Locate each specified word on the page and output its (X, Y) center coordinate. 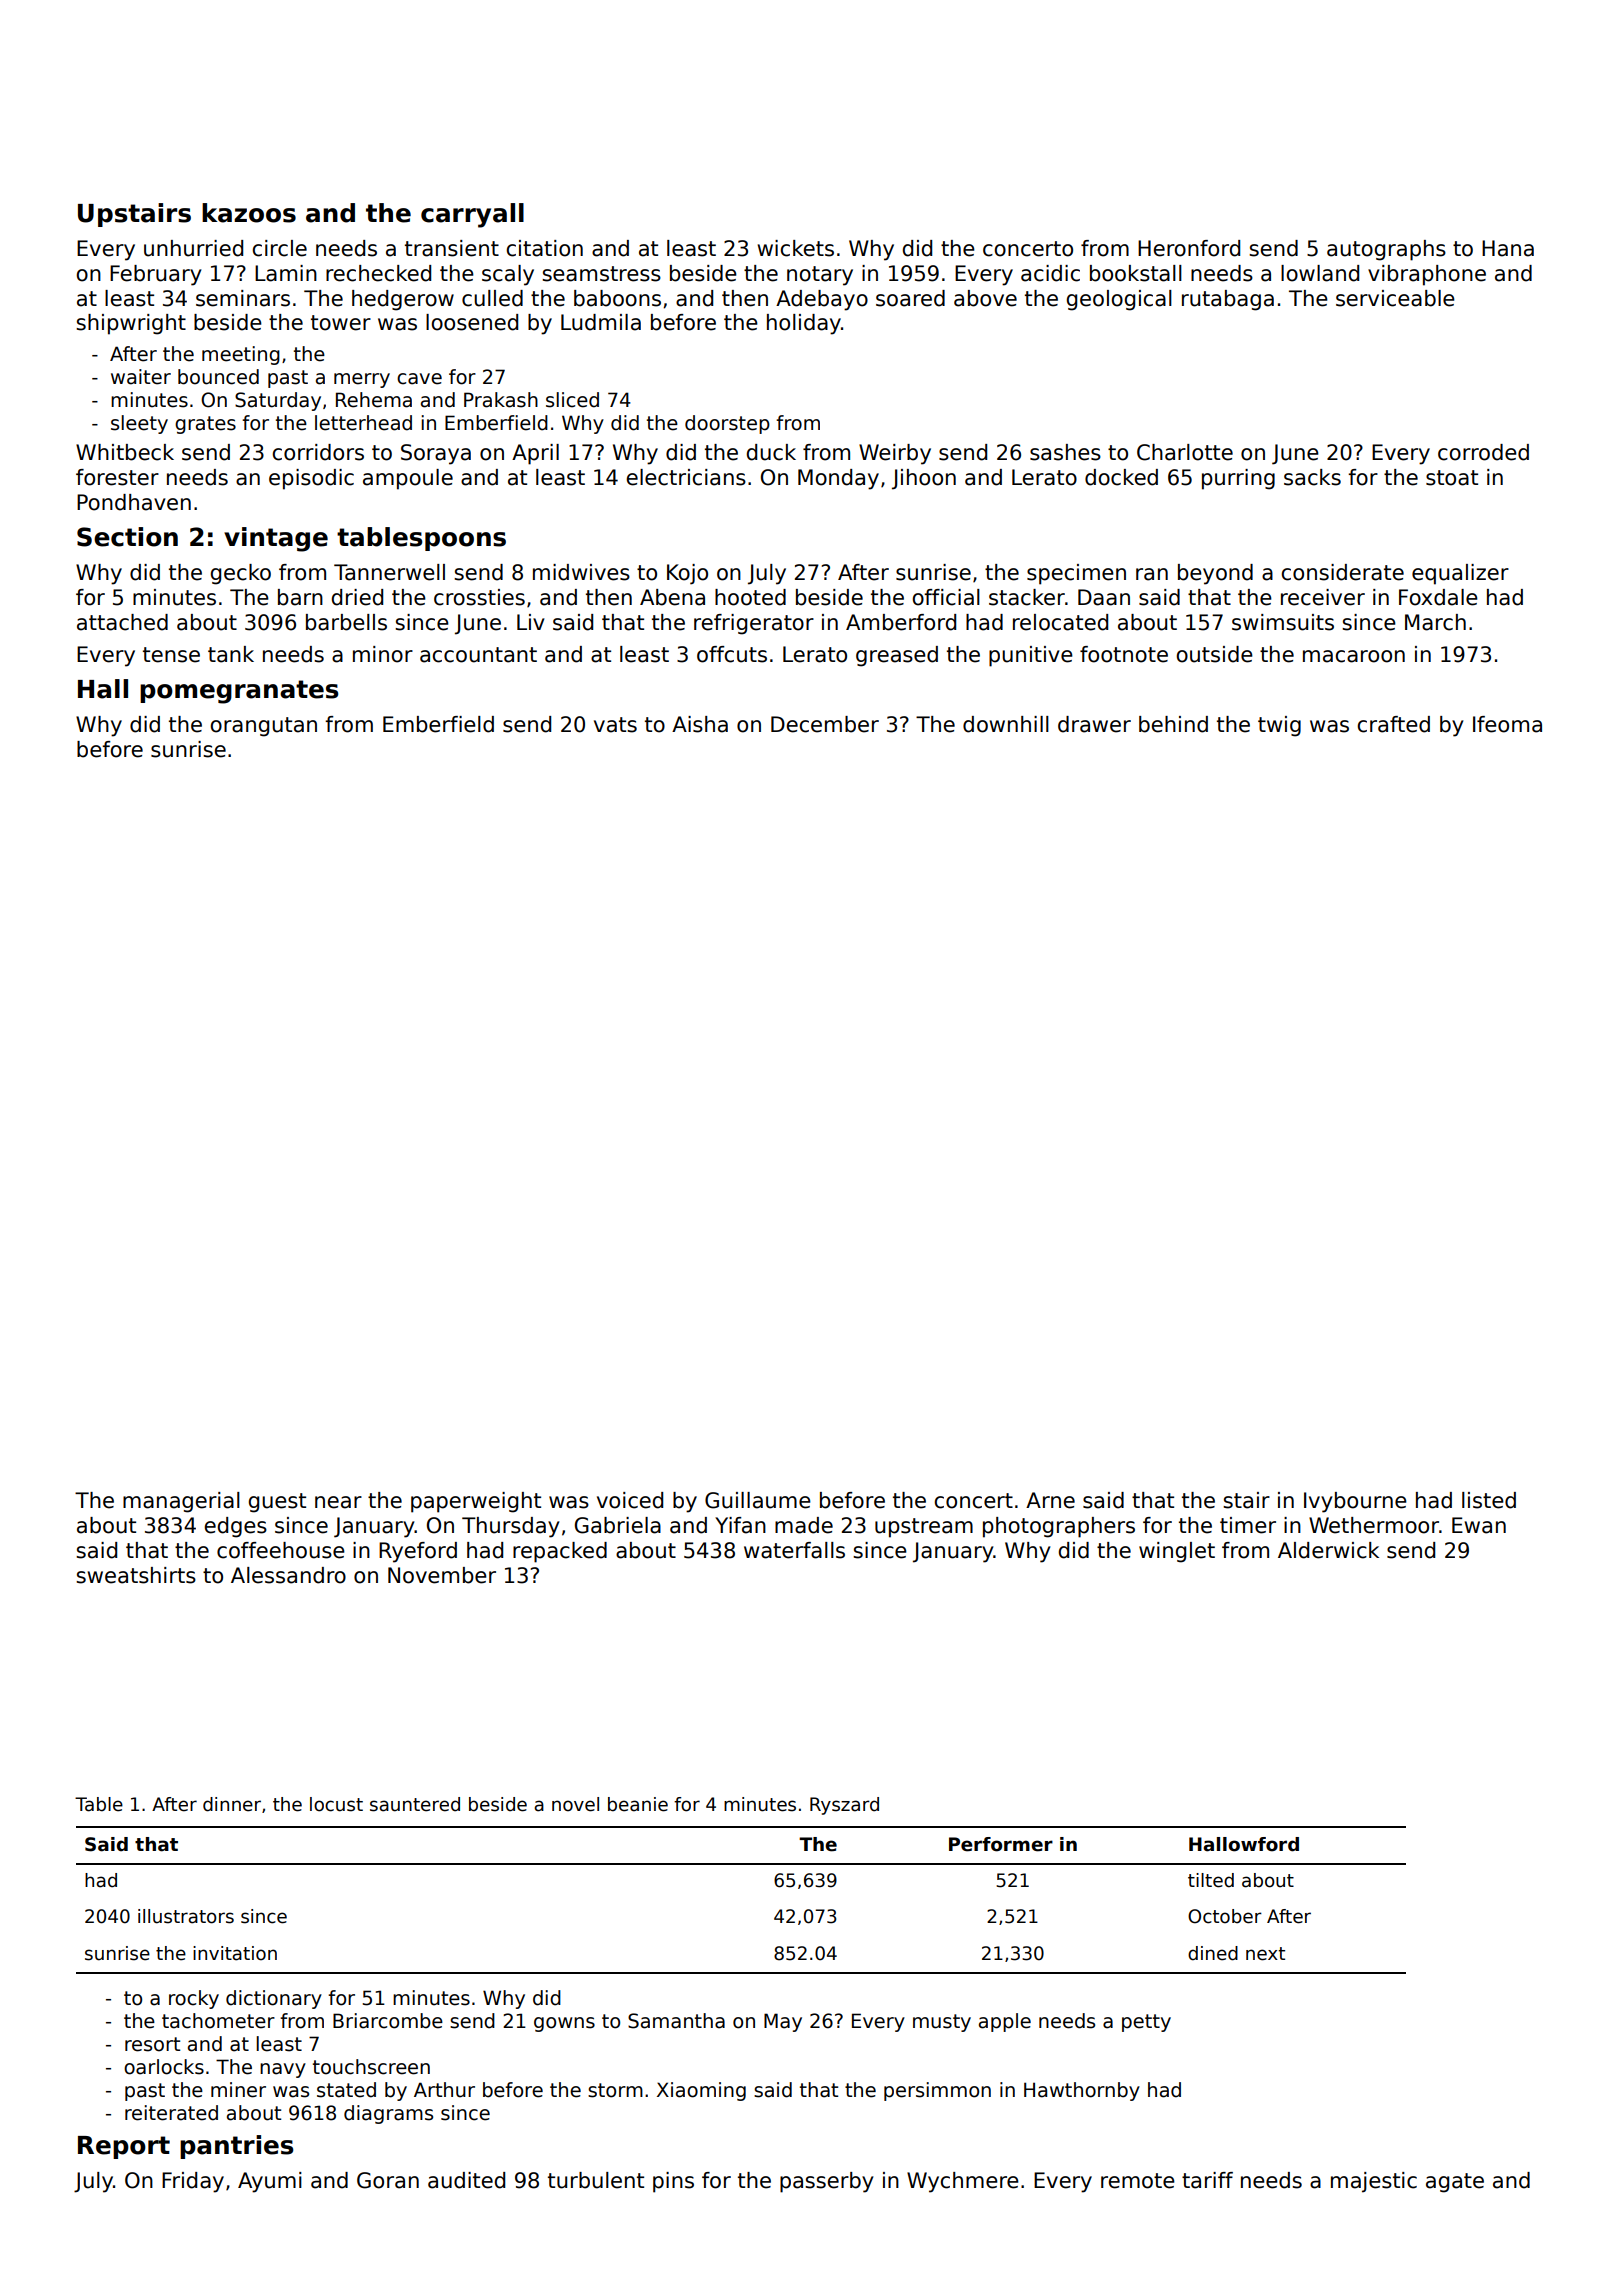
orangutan (263, 727)
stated (346, 2090)
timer (1248, 1525)
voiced (630, 1500)
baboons (617, 298)
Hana (1508, 248)
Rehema (374, 400)
